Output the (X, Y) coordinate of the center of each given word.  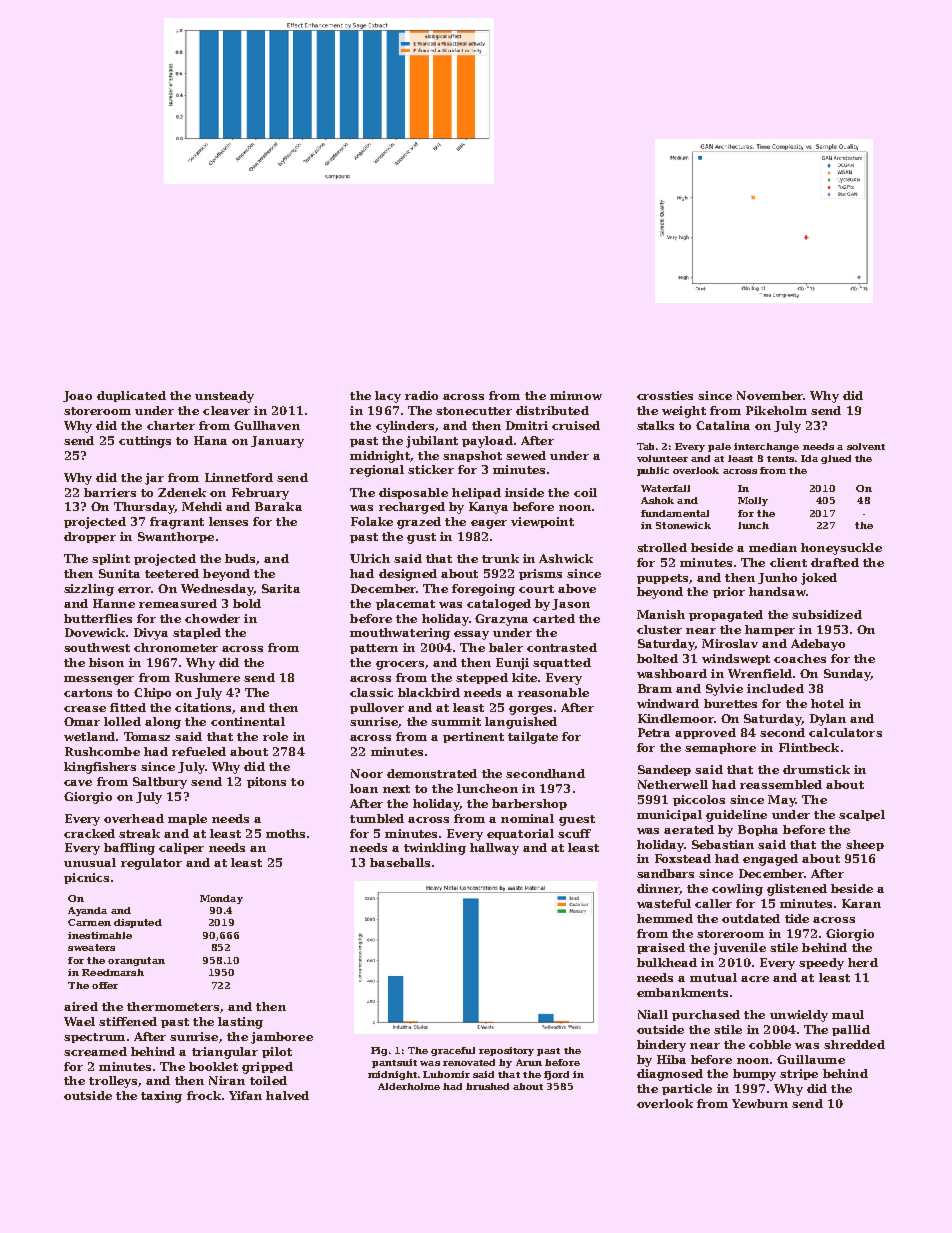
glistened (797, 890)
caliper (181, 848)
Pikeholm (776, 410)
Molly (753, 501)
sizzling (89, 590)
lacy (388, 397)
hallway (494, 849)
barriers (110, 492)
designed (408, 575)
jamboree (282, 1038)
